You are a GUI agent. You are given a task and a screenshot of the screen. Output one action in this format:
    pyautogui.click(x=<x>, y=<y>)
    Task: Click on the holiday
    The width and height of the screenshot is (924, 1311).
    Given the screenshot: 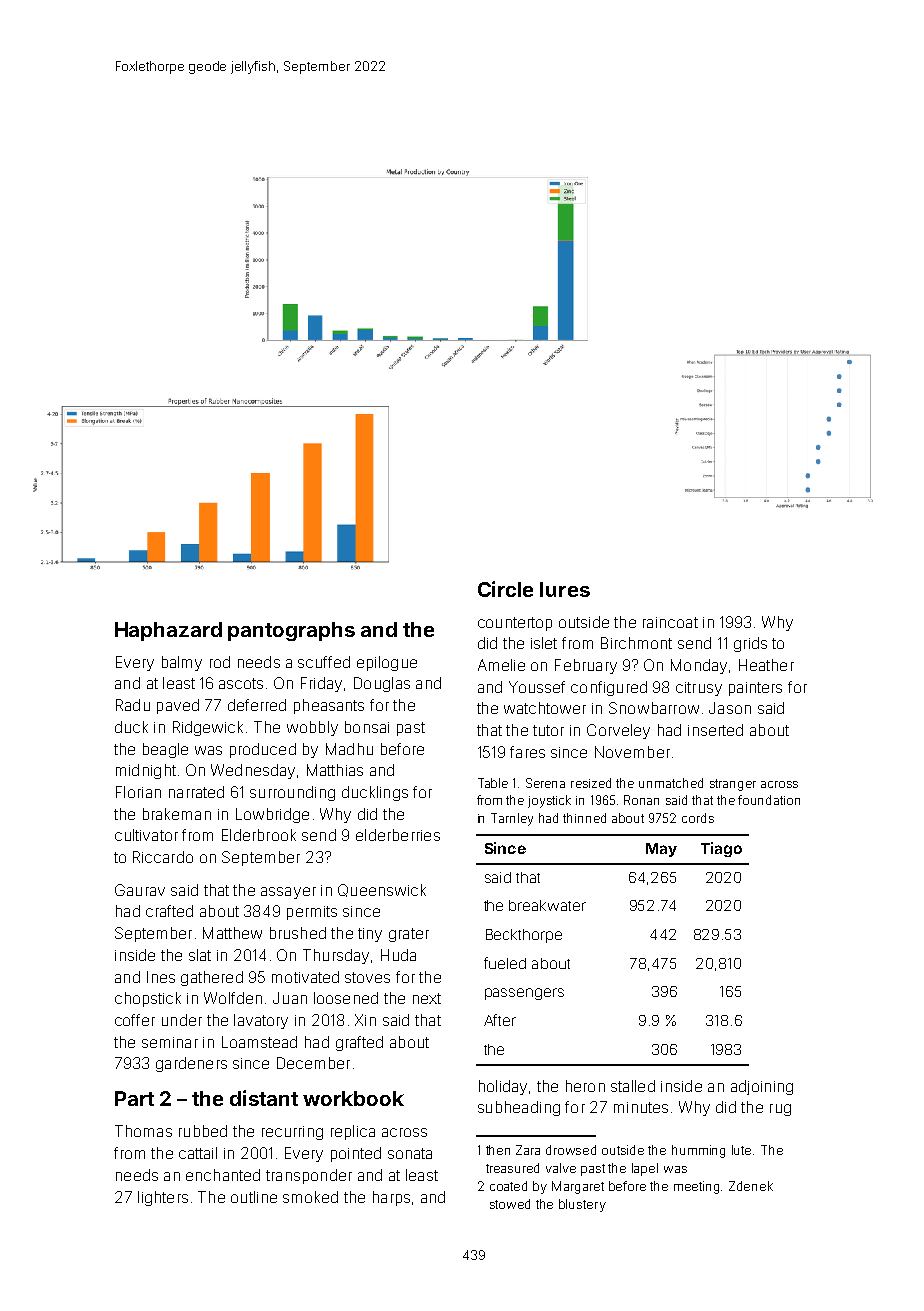 What is the action you would take?
    pyautogui.click(x=503, y=1087)
